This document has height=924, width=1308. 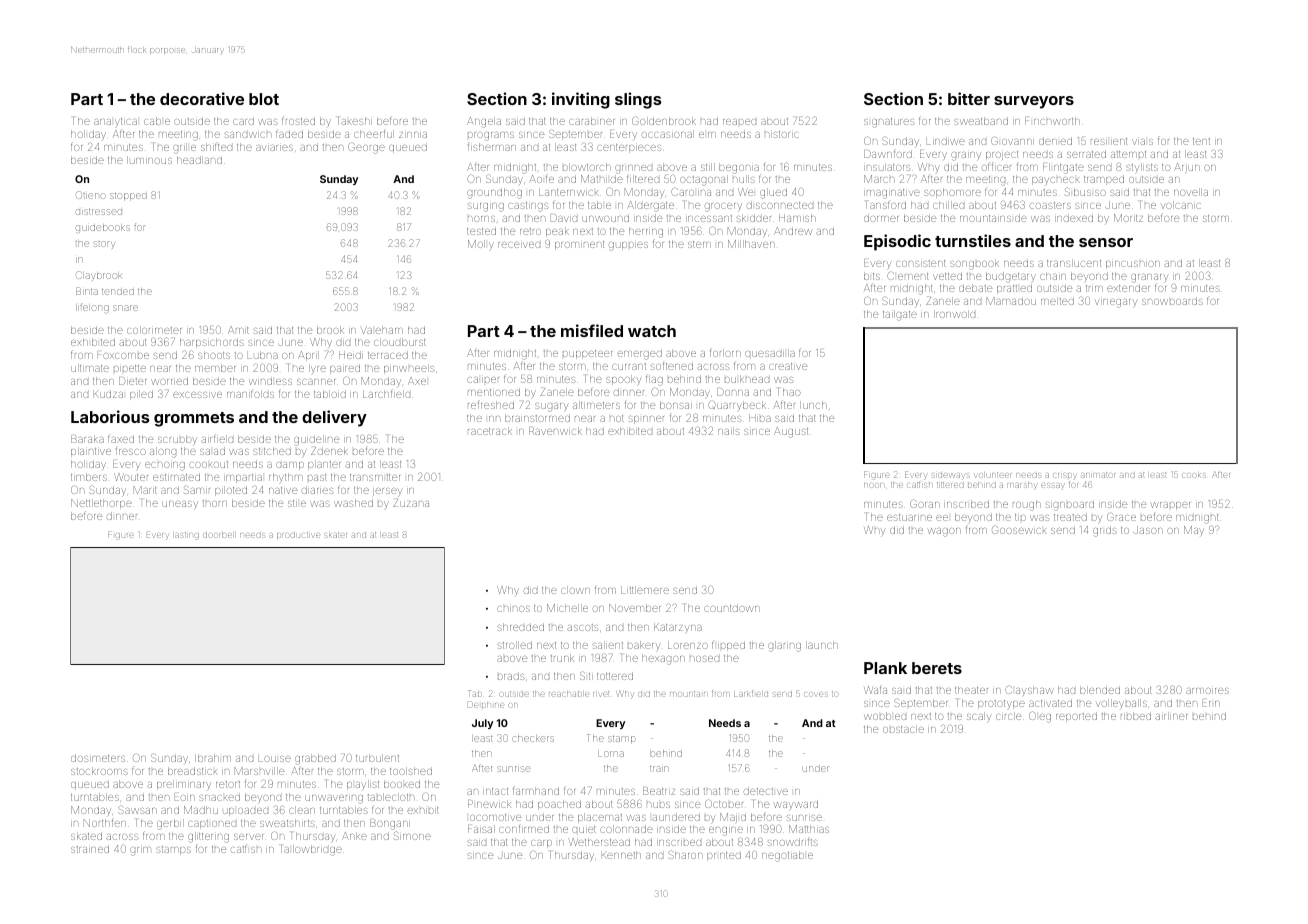 I want to click on skated, so click(x=86, y=836).
